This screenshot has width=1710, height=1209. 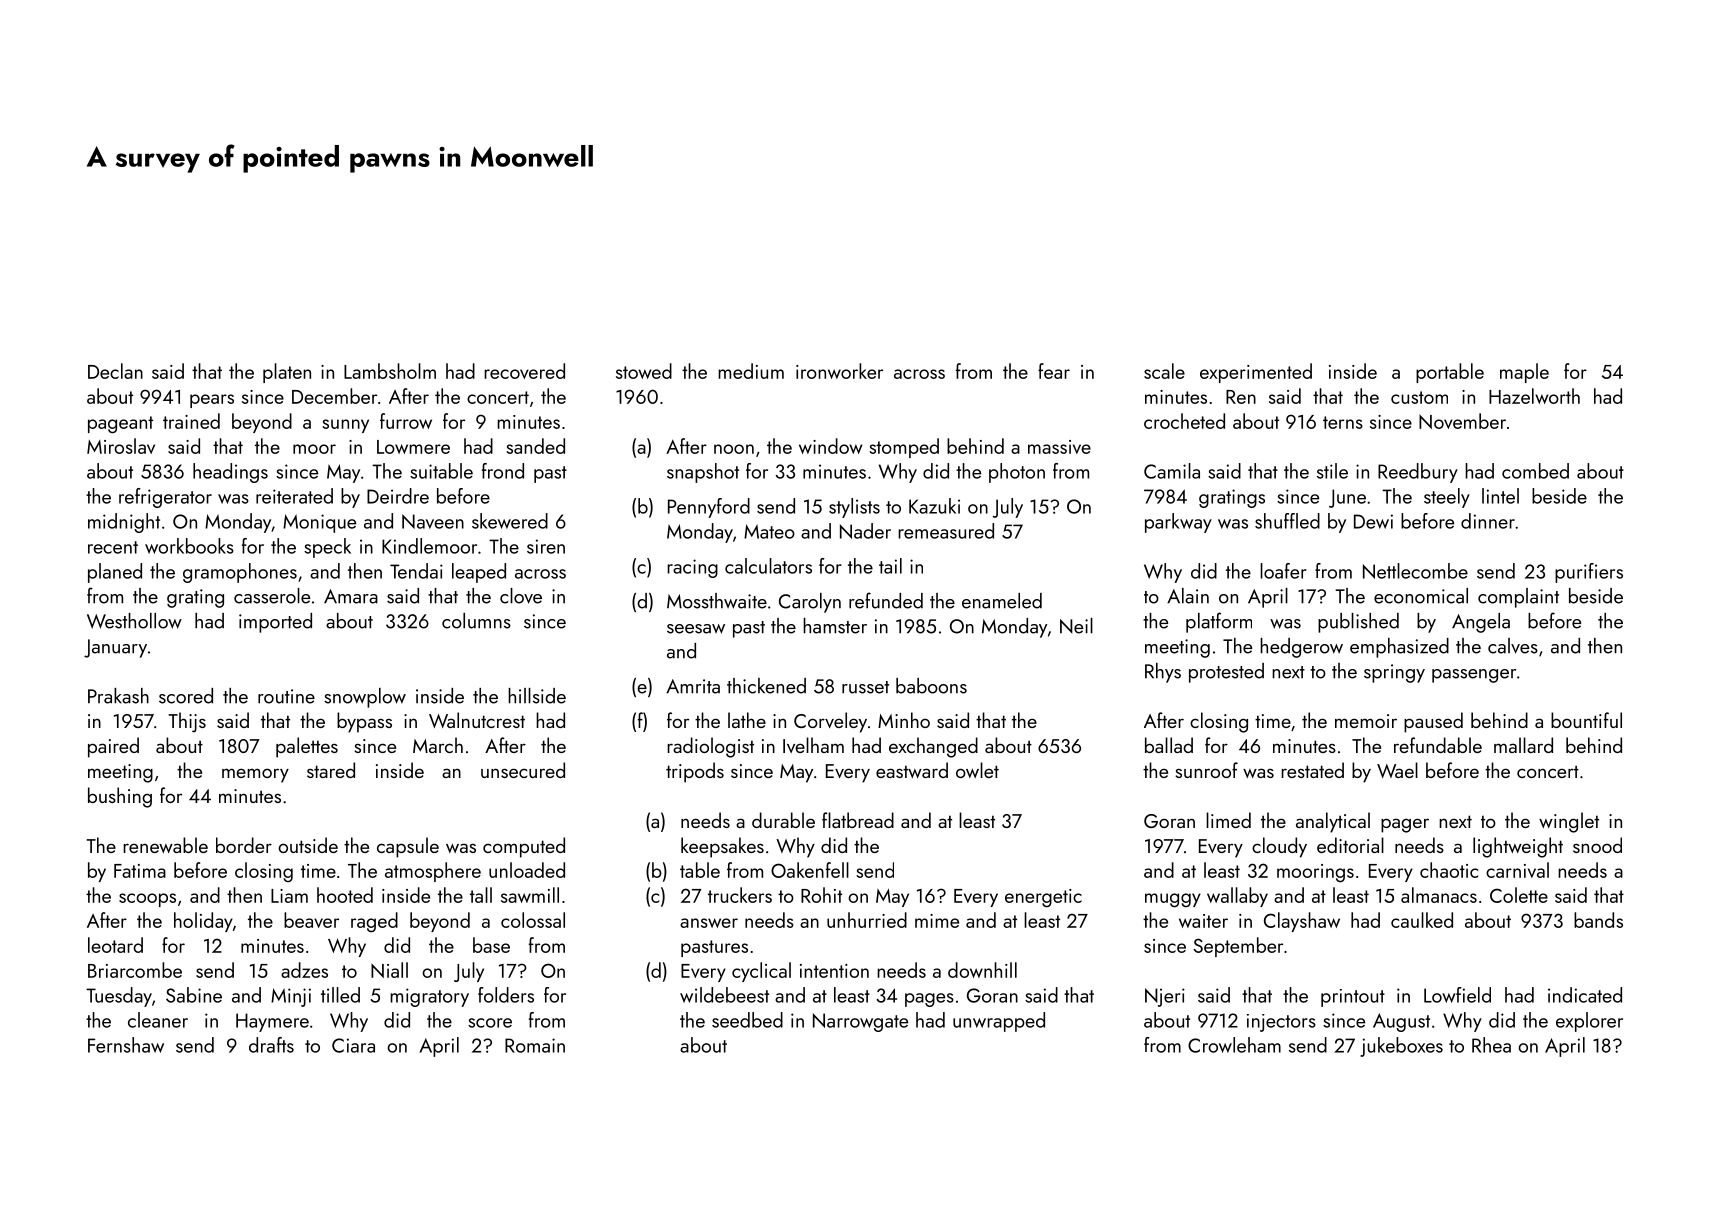 What do you see at coordinates (126, 1045) in the screenshot?
I see `Fernshaw` at bounding box center [126, 1045].
